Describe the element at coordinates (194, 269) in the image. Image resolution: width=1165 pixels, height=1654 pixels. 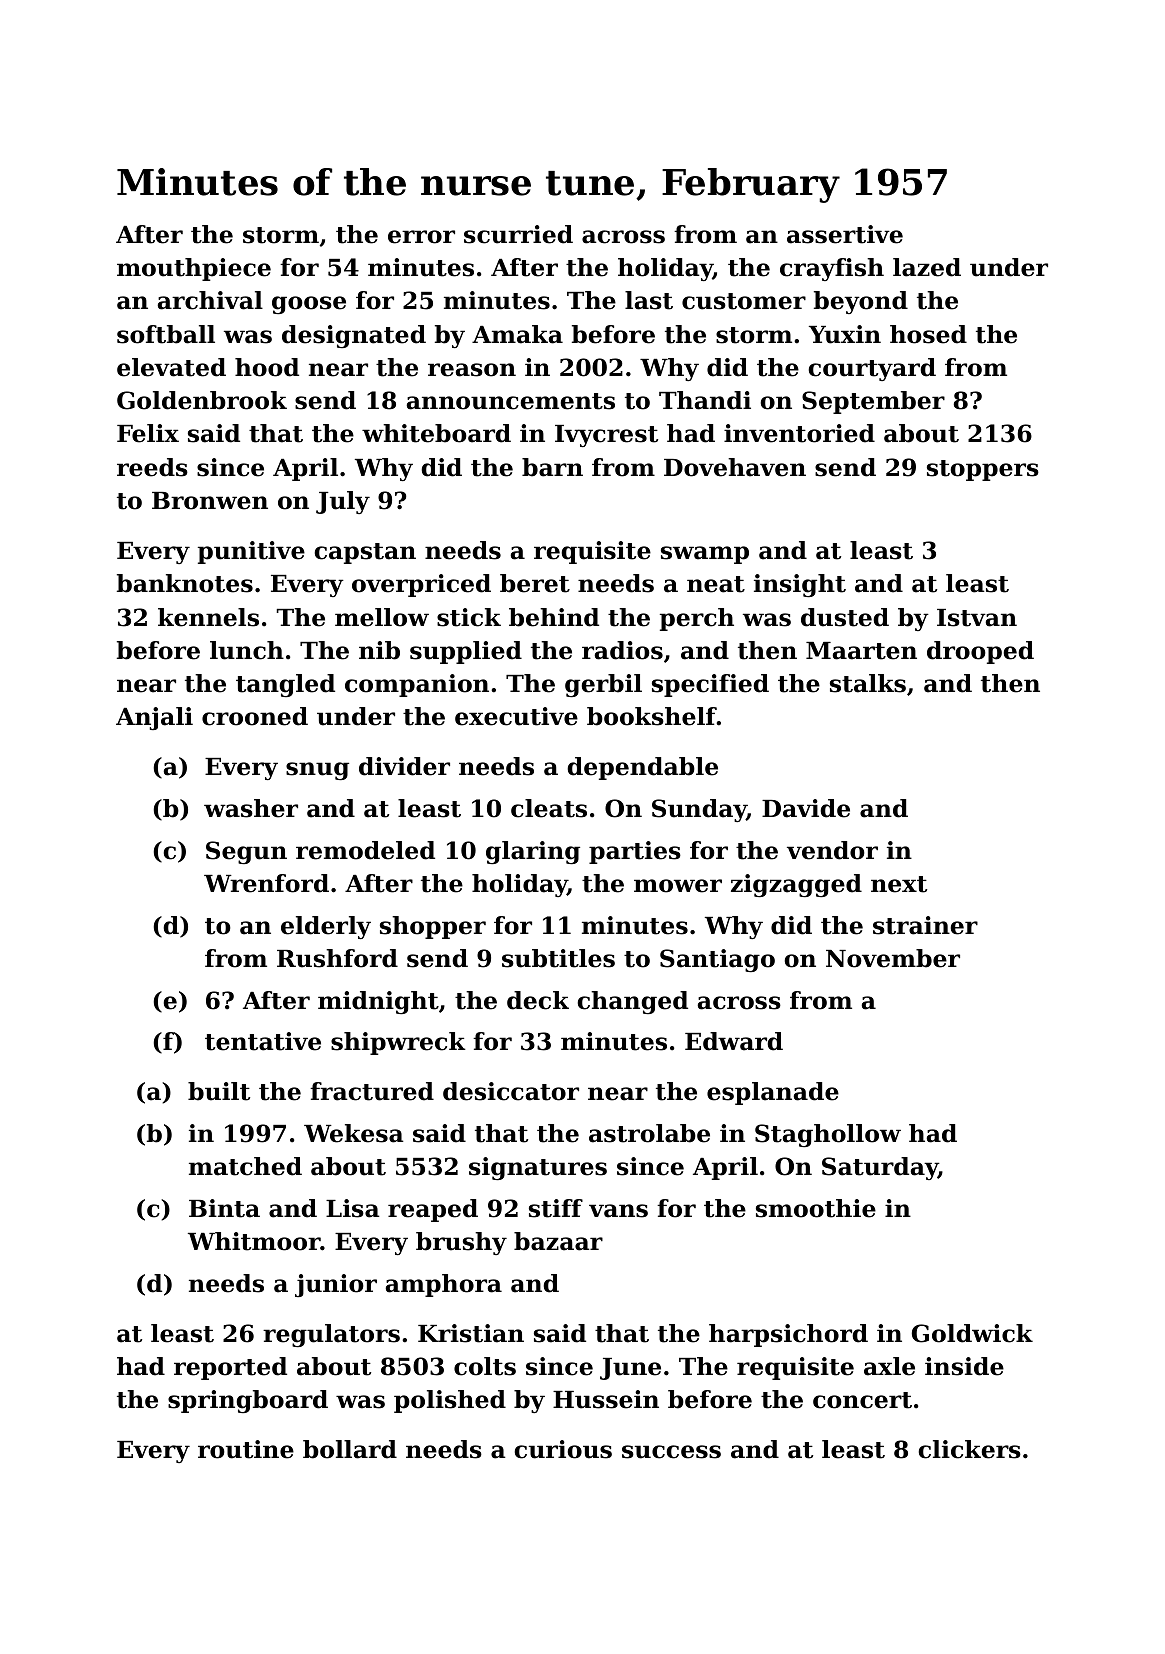
I see `mouthpiece` at that location.
